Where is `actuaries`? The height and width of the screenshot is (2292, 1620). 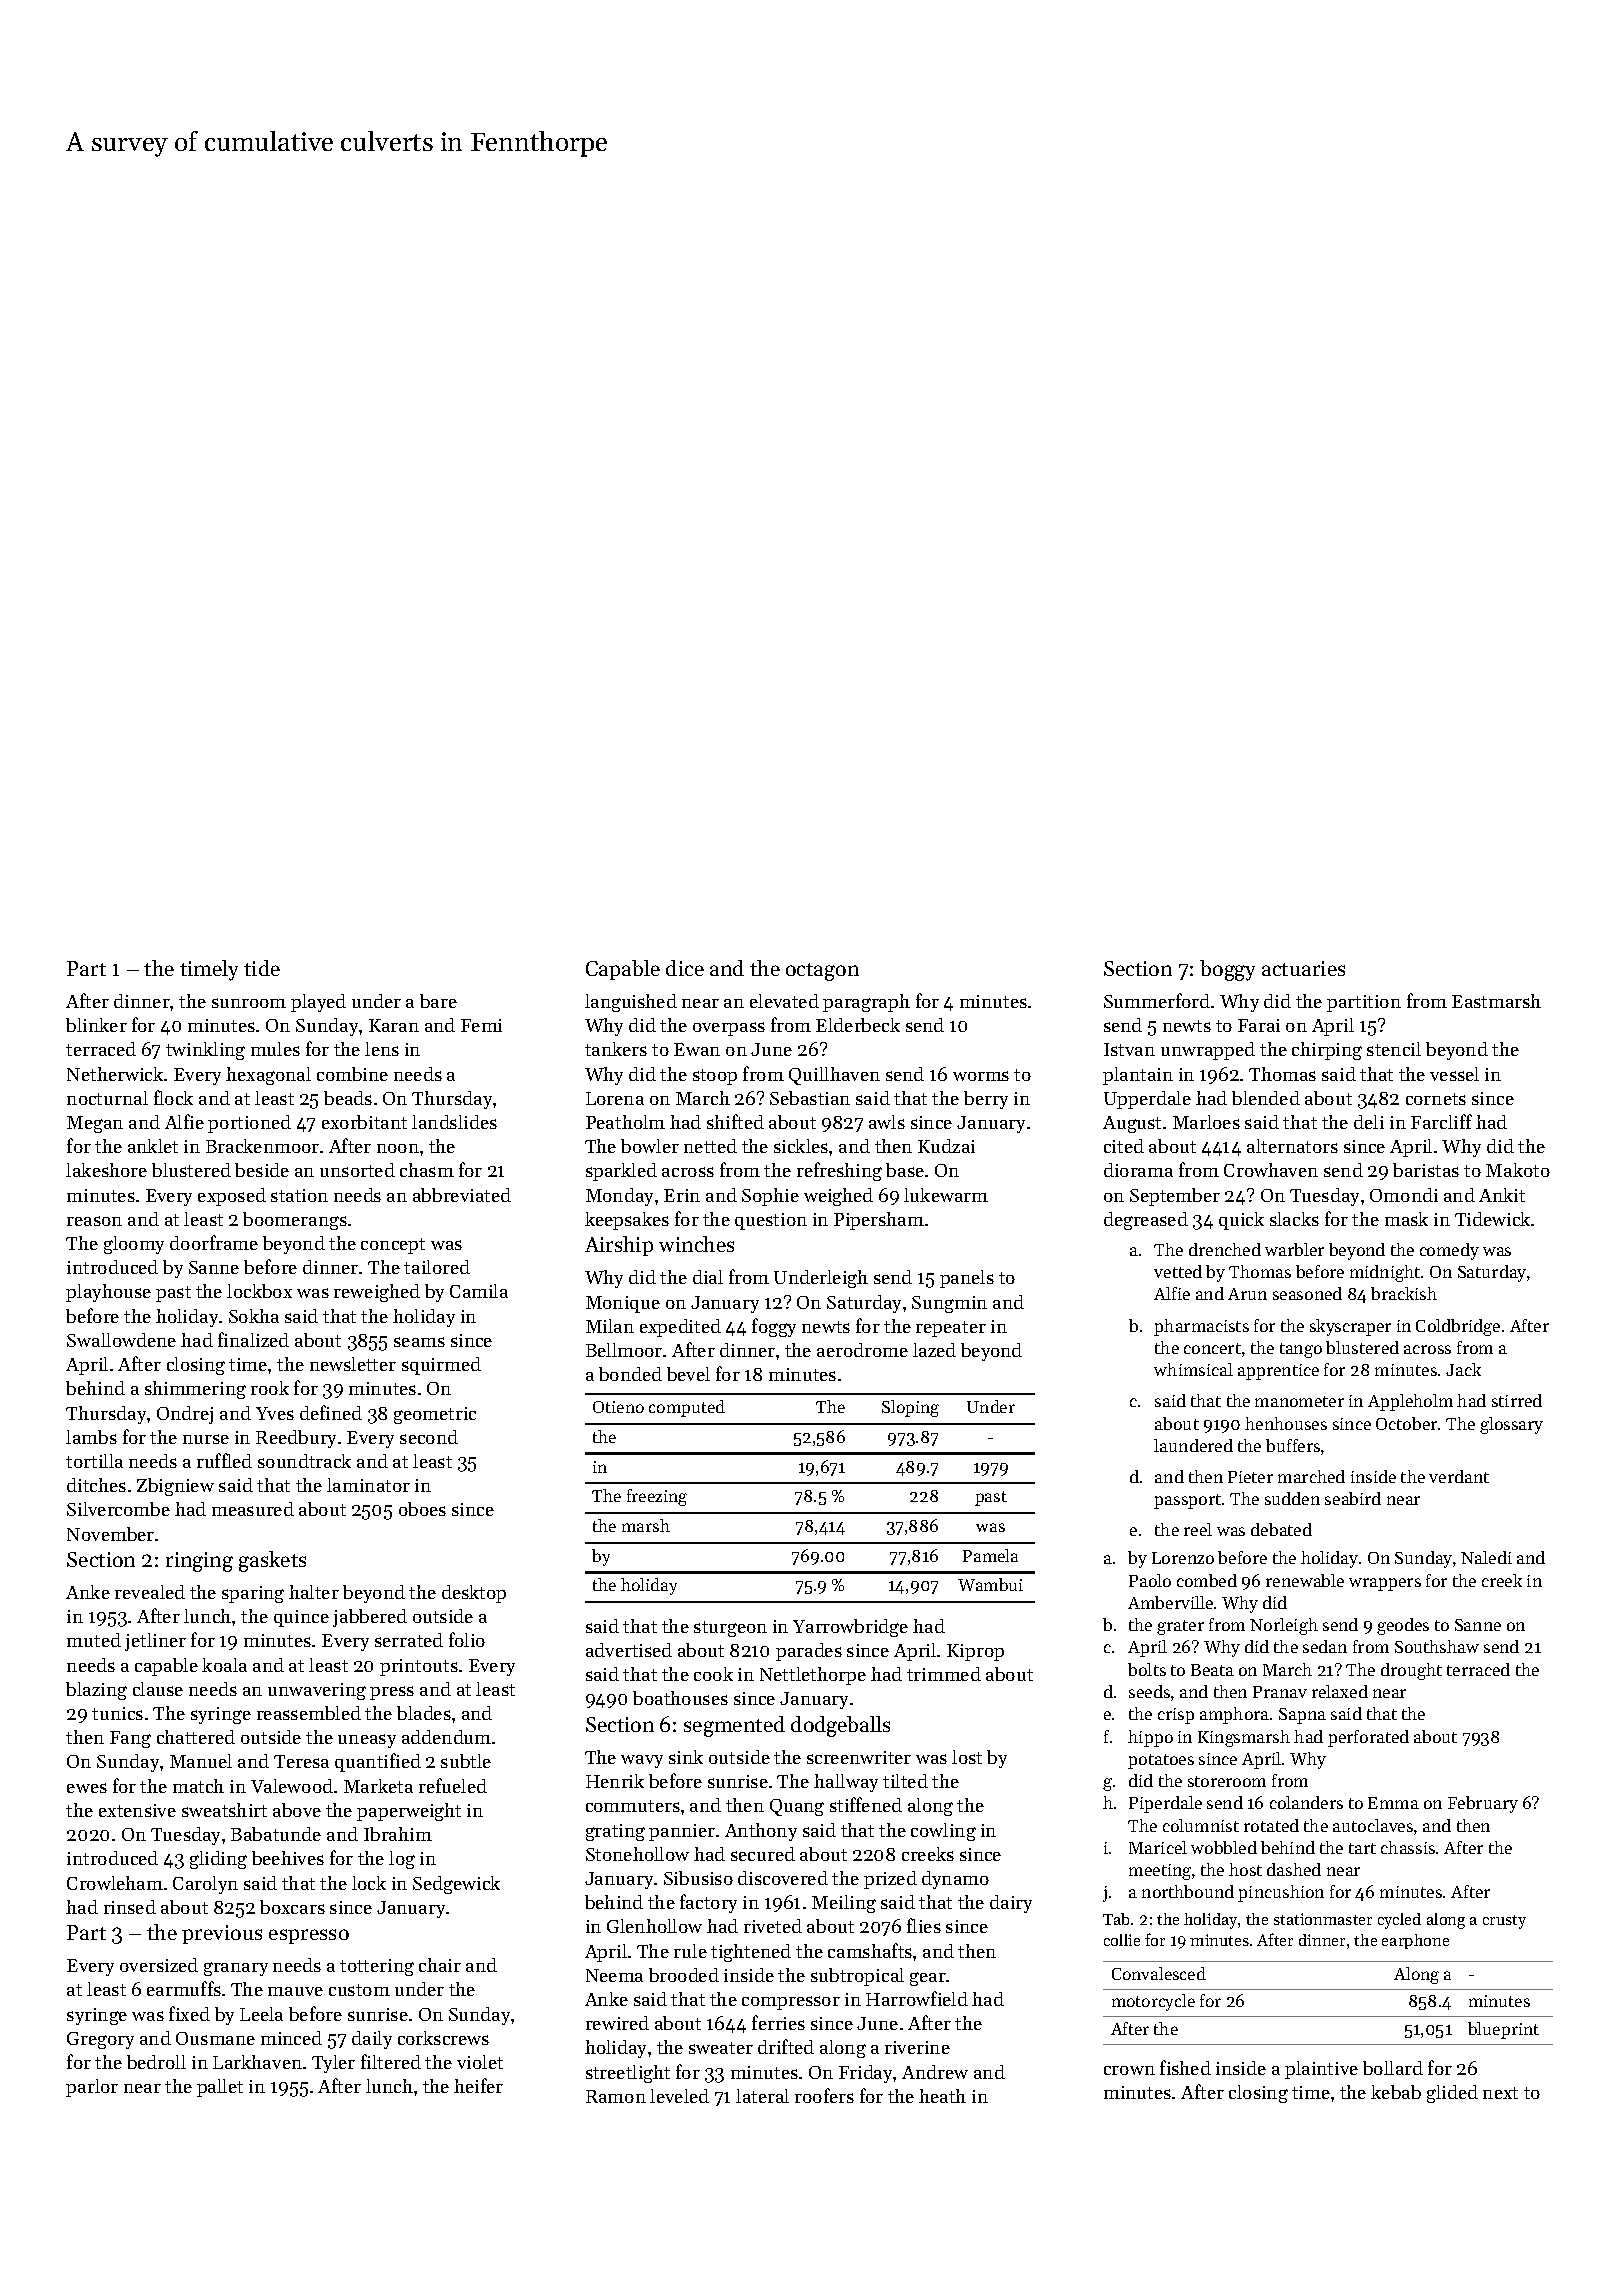 actuaries is located at coordinates (1303, 968).
